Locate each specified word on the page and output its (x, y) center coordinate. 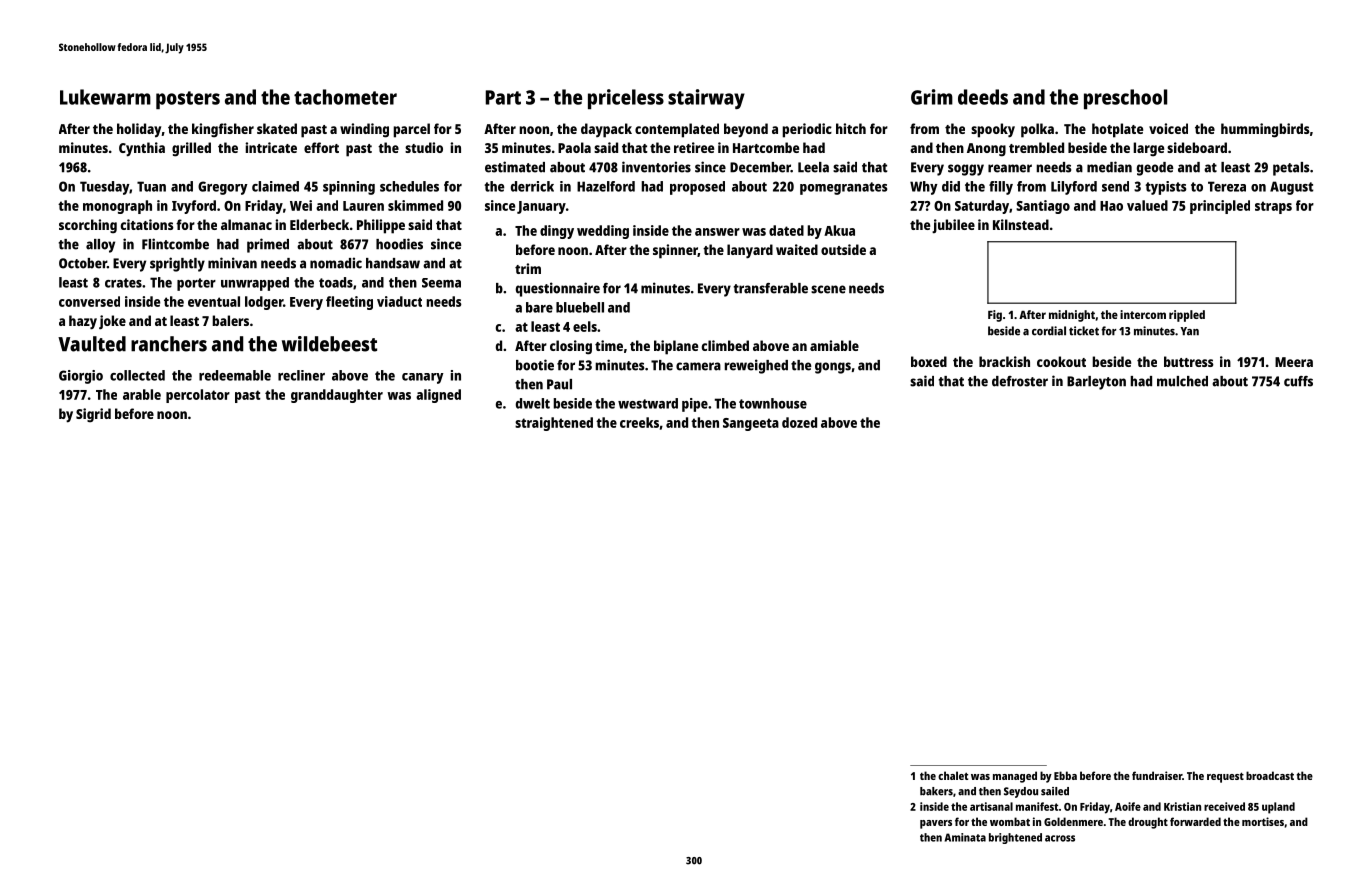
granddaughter (337, 396)
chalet (953, 775)
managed (1015, 777)
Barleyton (1096, 383)
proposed (697, 188)
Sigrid (93, 415)
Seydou (1021, 792)
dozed (799, 422)
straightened (554, 424)
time (609, 345)
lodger (264, 303)
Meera (1294, 362)
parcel (411, 130)
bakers (936, 791)
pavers (936, 824)
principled (1220, 207)
